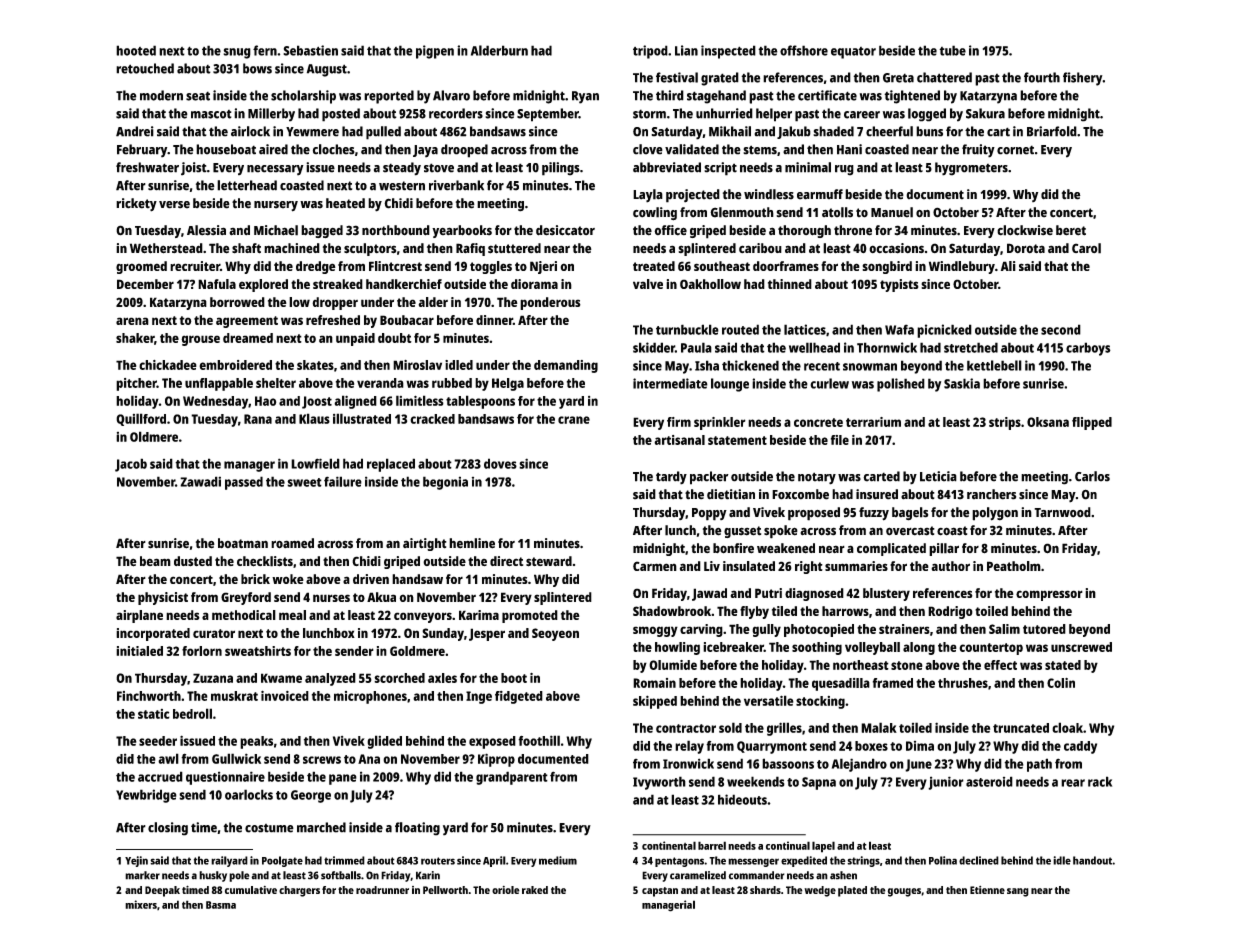 Image resolution: width=1233 pixels, height=952 pixels. Describe the element at coordinates (555, 634) in the screenshot. I see `Seoyeon` at that location.
